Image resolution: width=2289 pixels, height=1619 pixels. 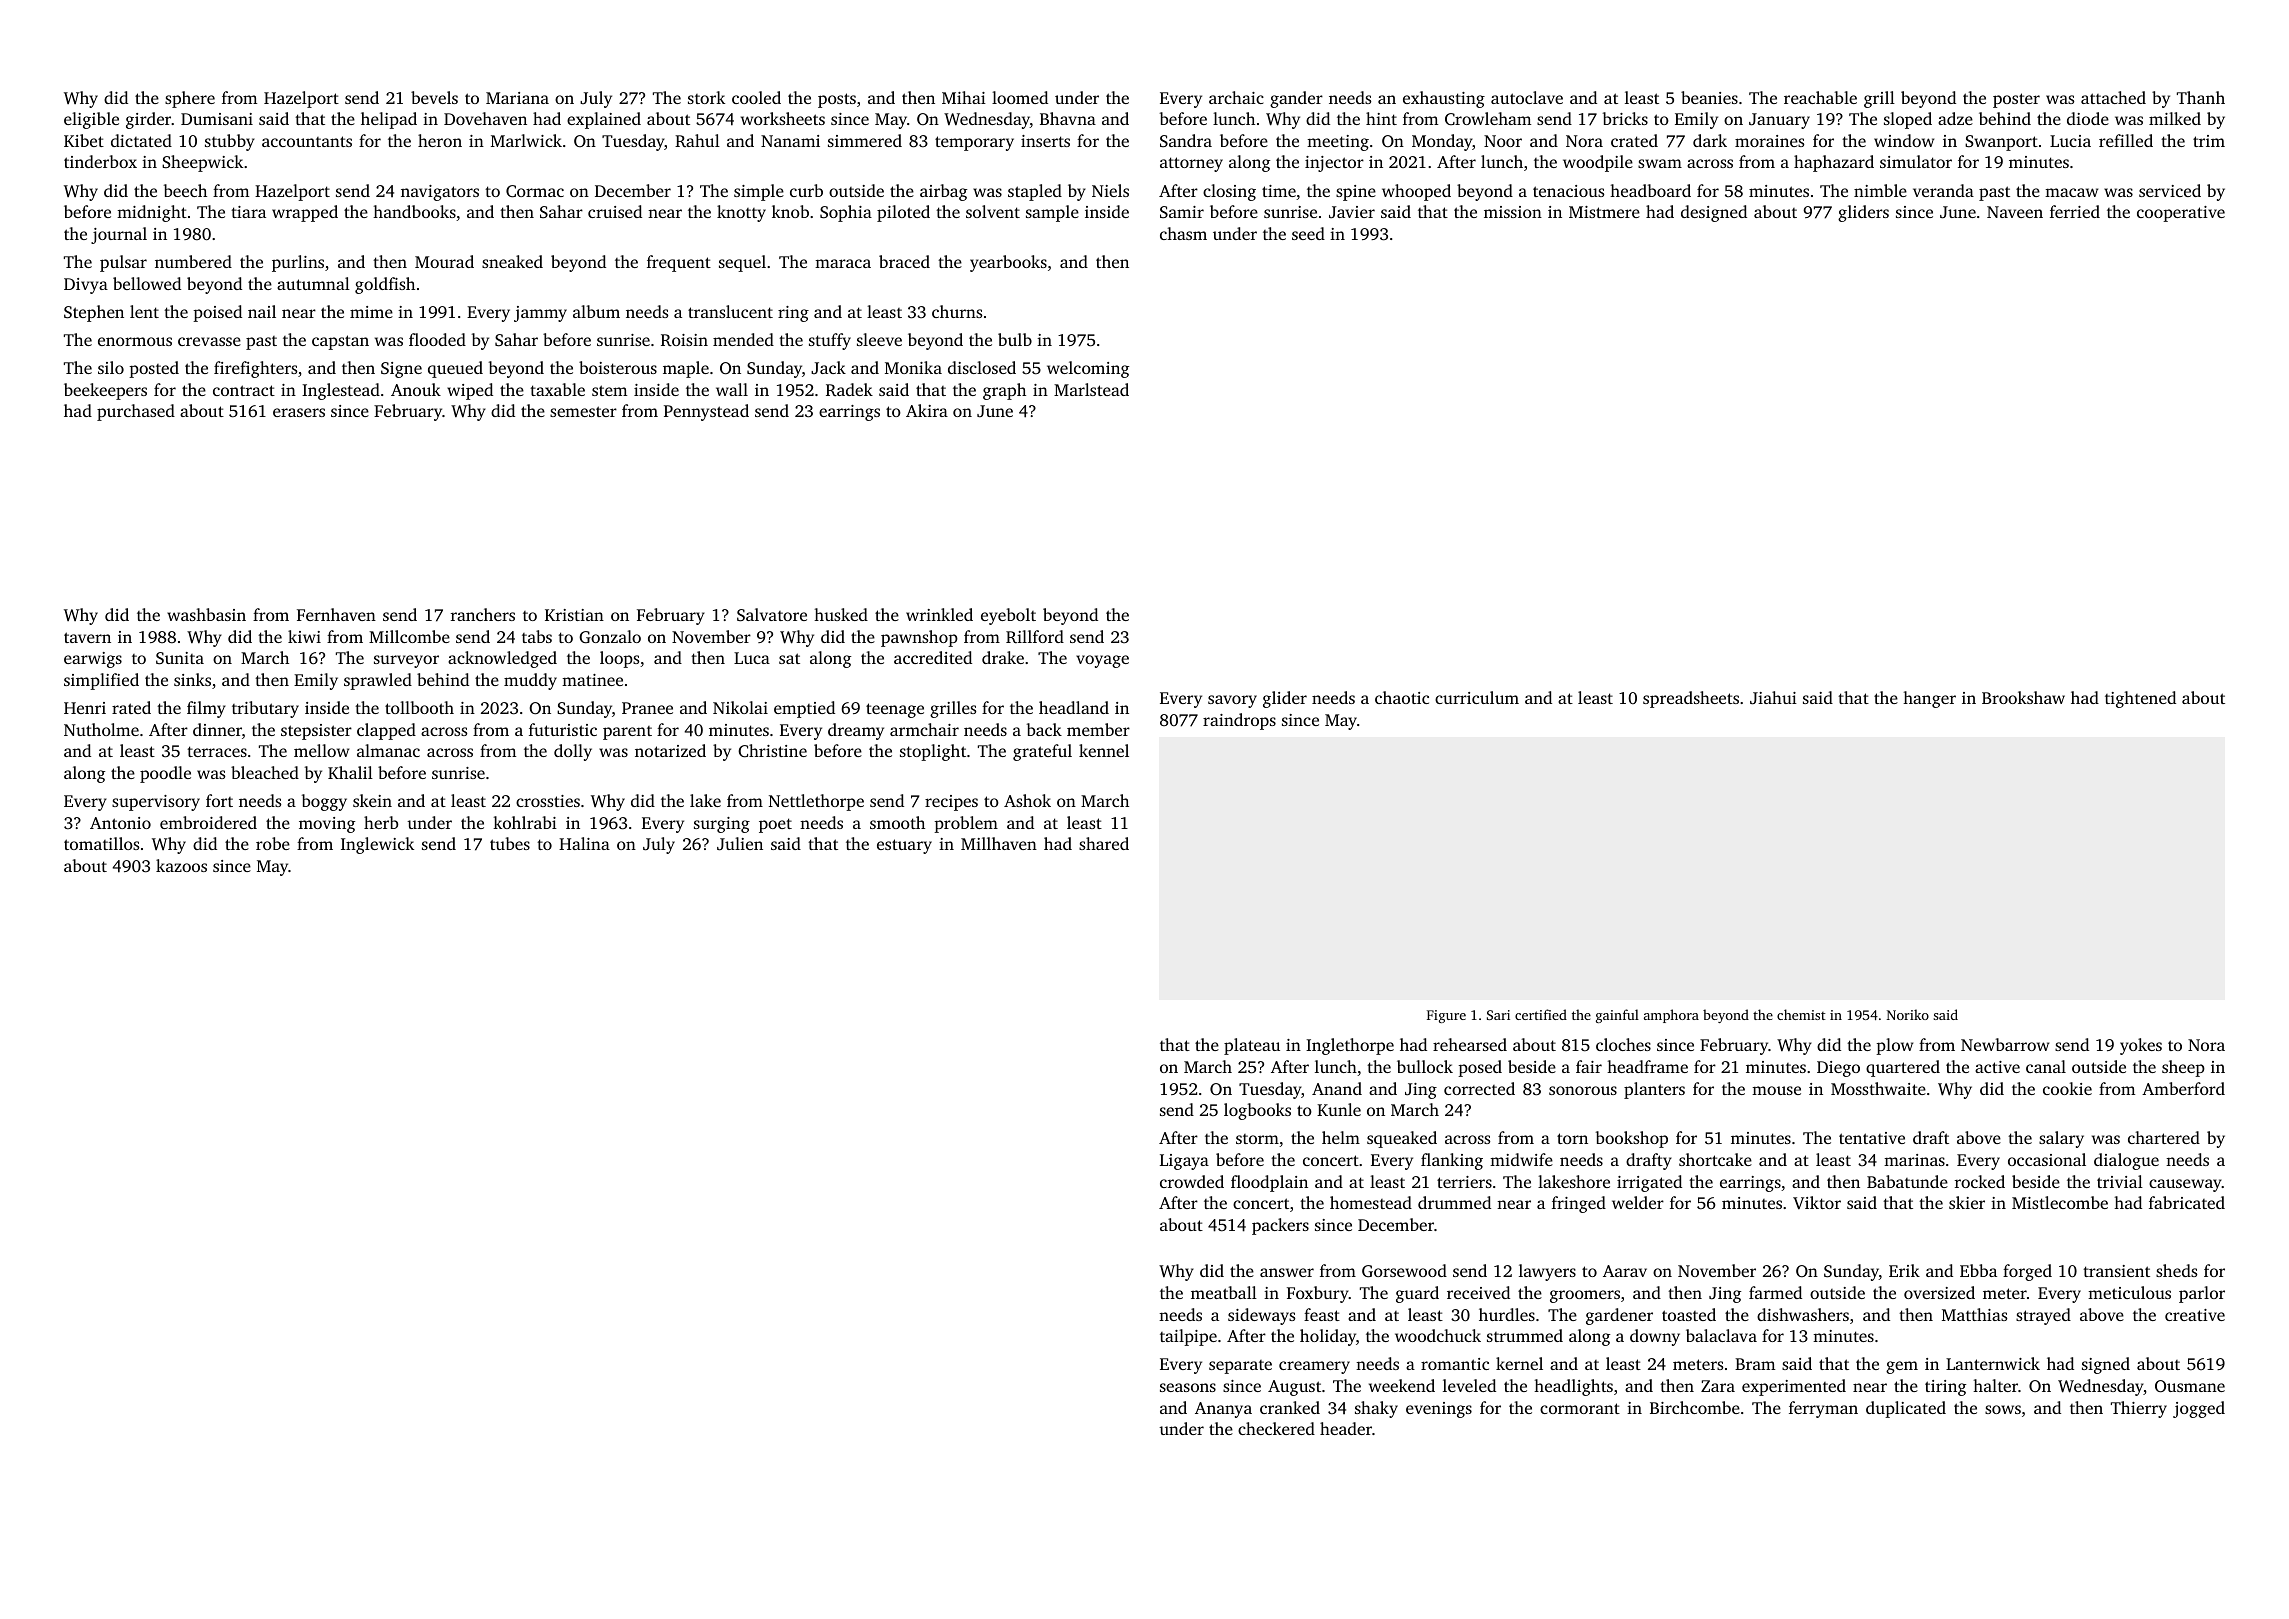 What do you see at coordinates (1188, 1337) in the page?
I see `tailpipe` at bounding box center [1188, 1337].
